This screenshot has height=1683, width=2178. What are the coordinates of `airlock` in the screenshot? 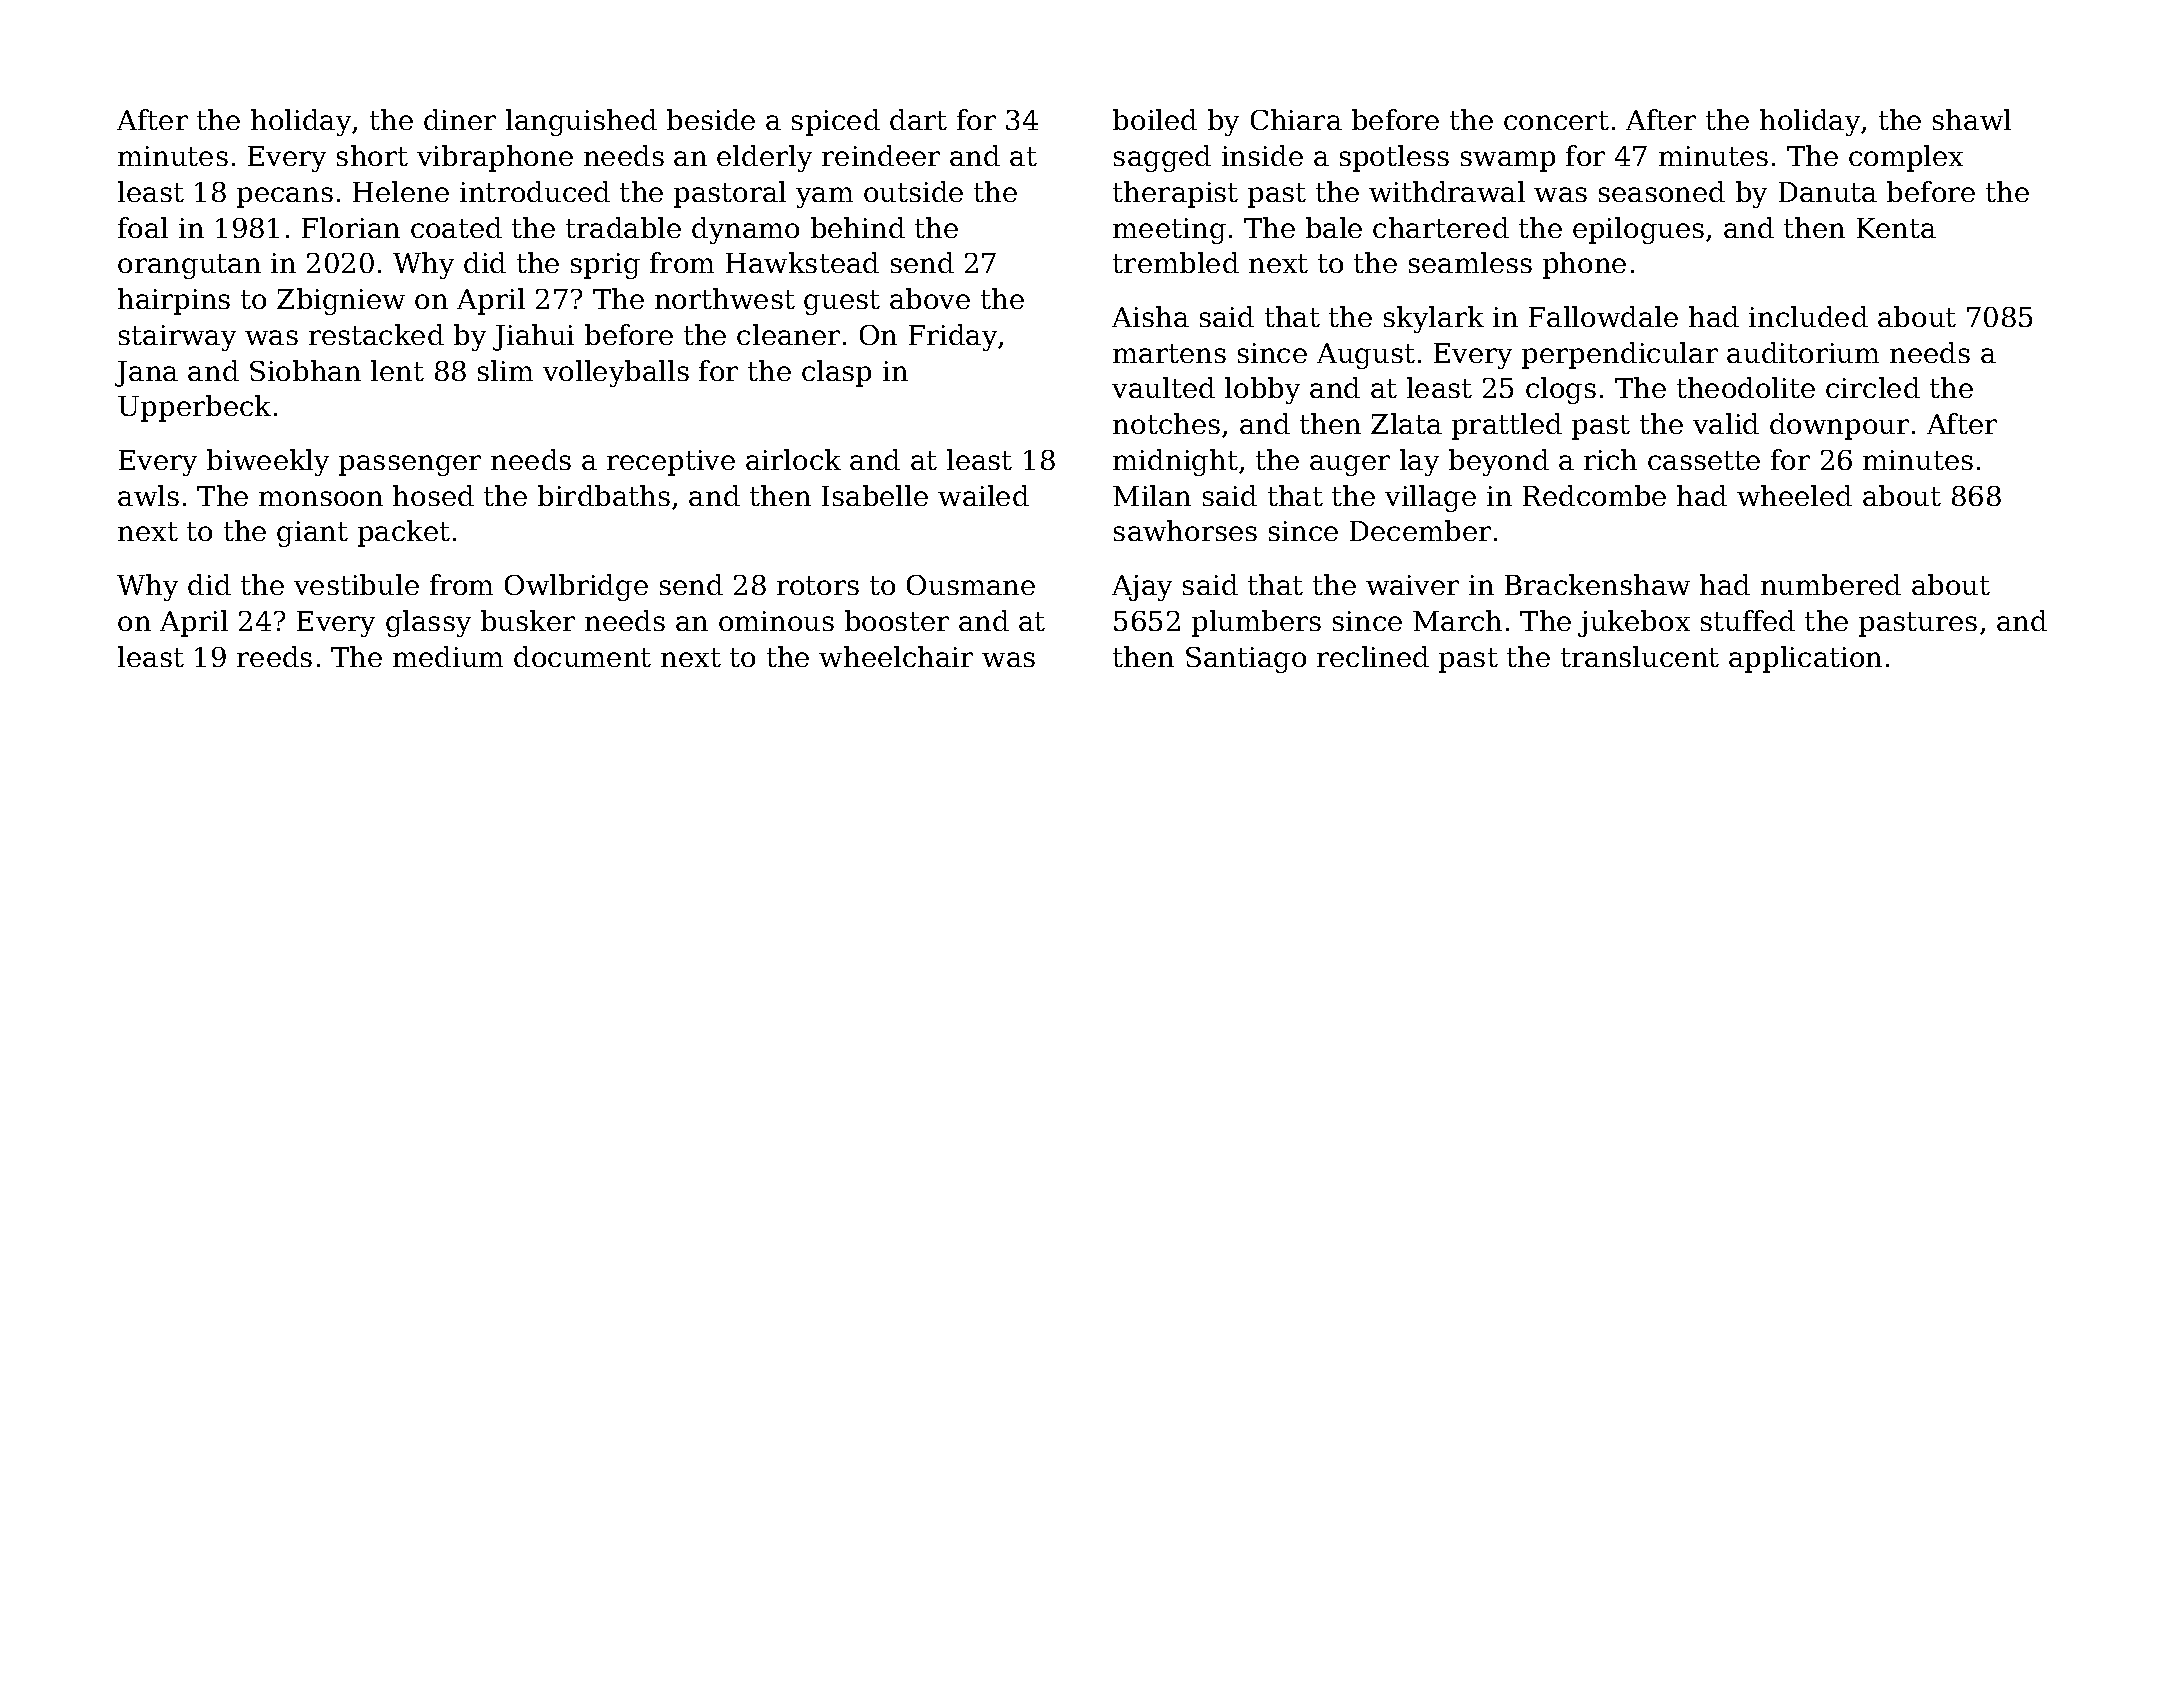 It's located at (793, 459).
